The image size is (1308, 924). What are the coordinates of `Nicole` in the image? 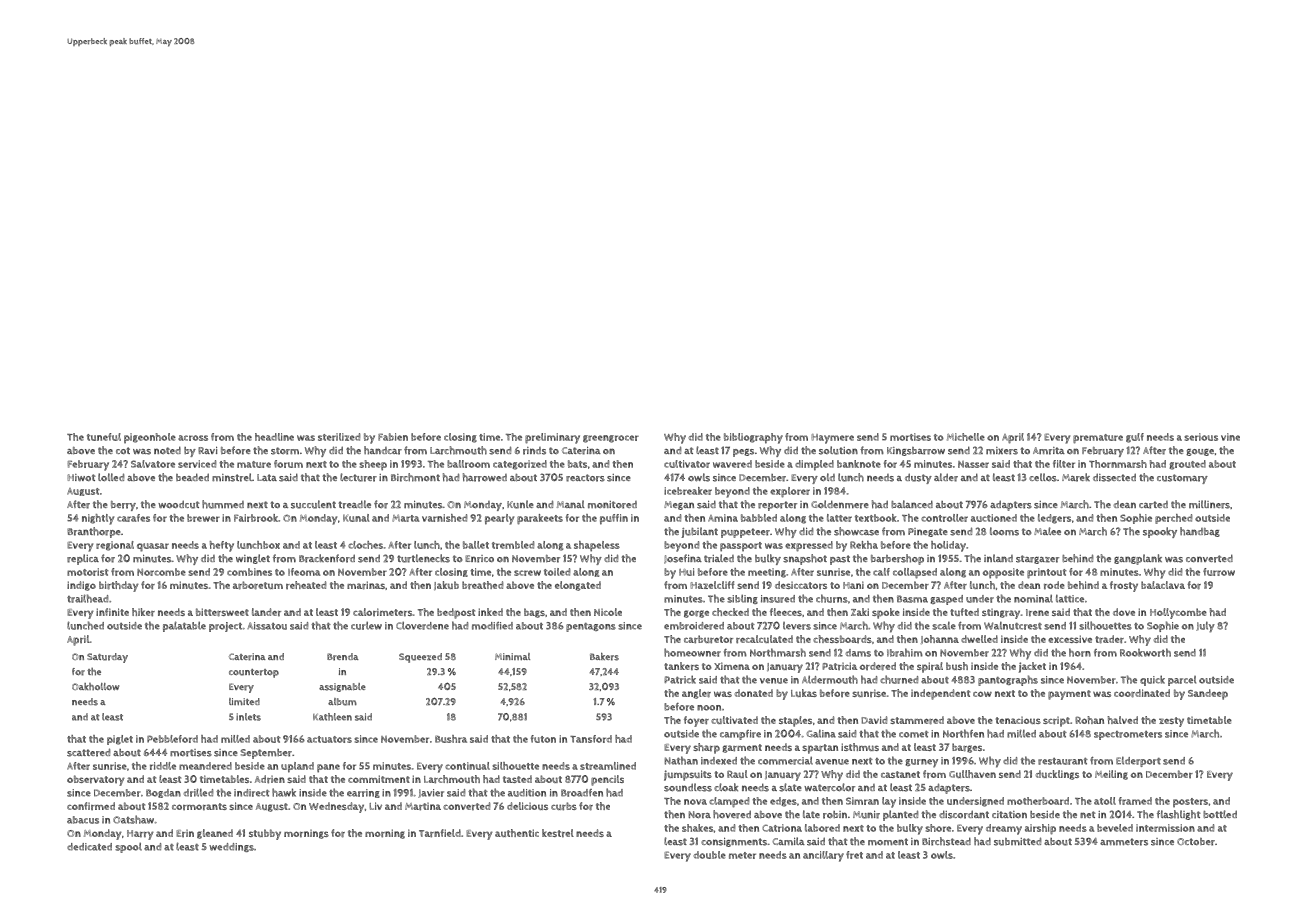 It's located at (608, 612).
